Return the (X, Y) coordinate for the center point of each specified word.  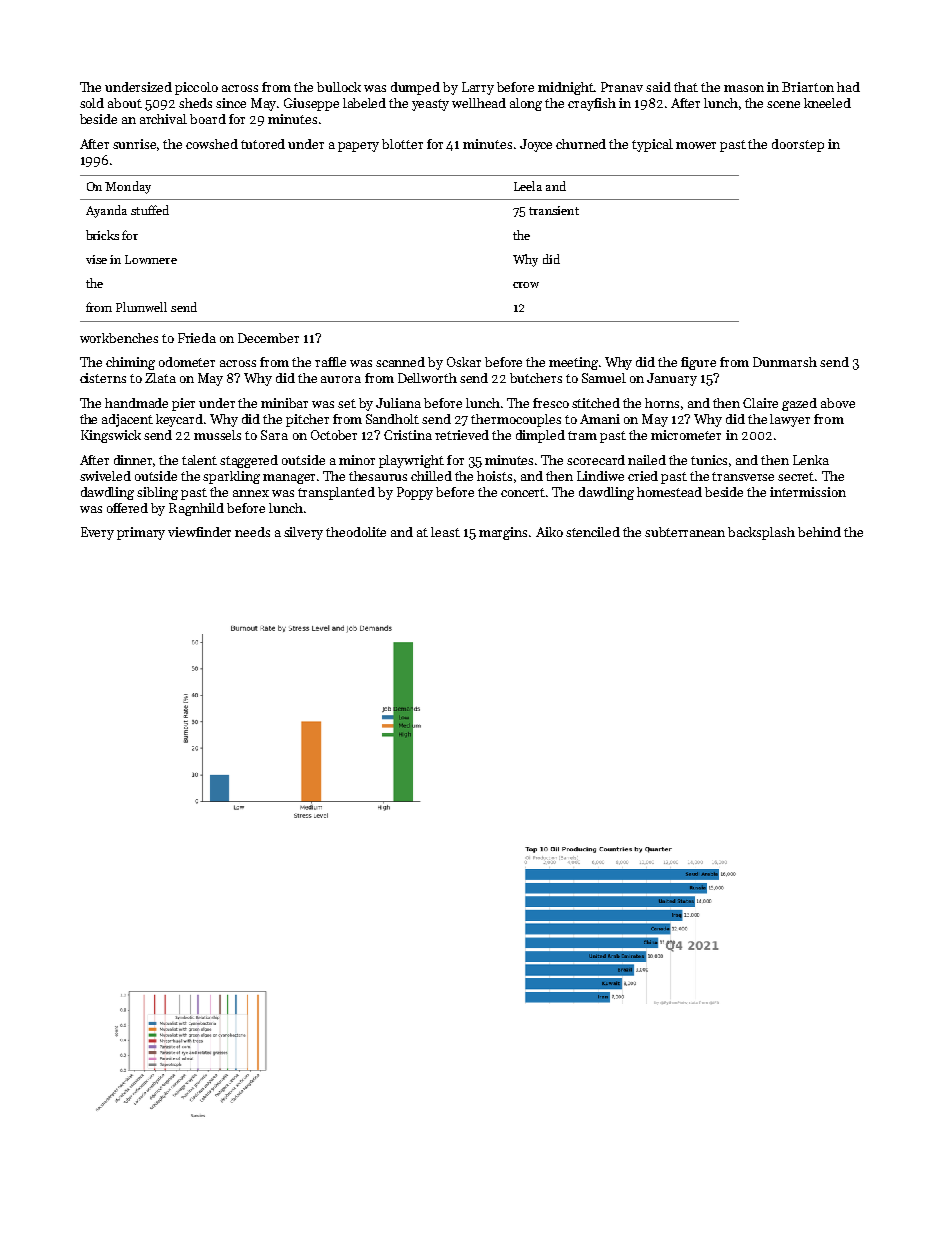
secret (796, 476)
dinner (134, 461)
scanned (400, 362)
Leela (528, 186)
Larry (478, 88)
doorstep (798, 145)
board (208, 119)
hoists (494, 476)
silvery (303, 533)
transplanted (336, 493)
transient (554, 210)
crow (526, 285)
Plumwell (141, 307)
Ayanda (106, 211)
